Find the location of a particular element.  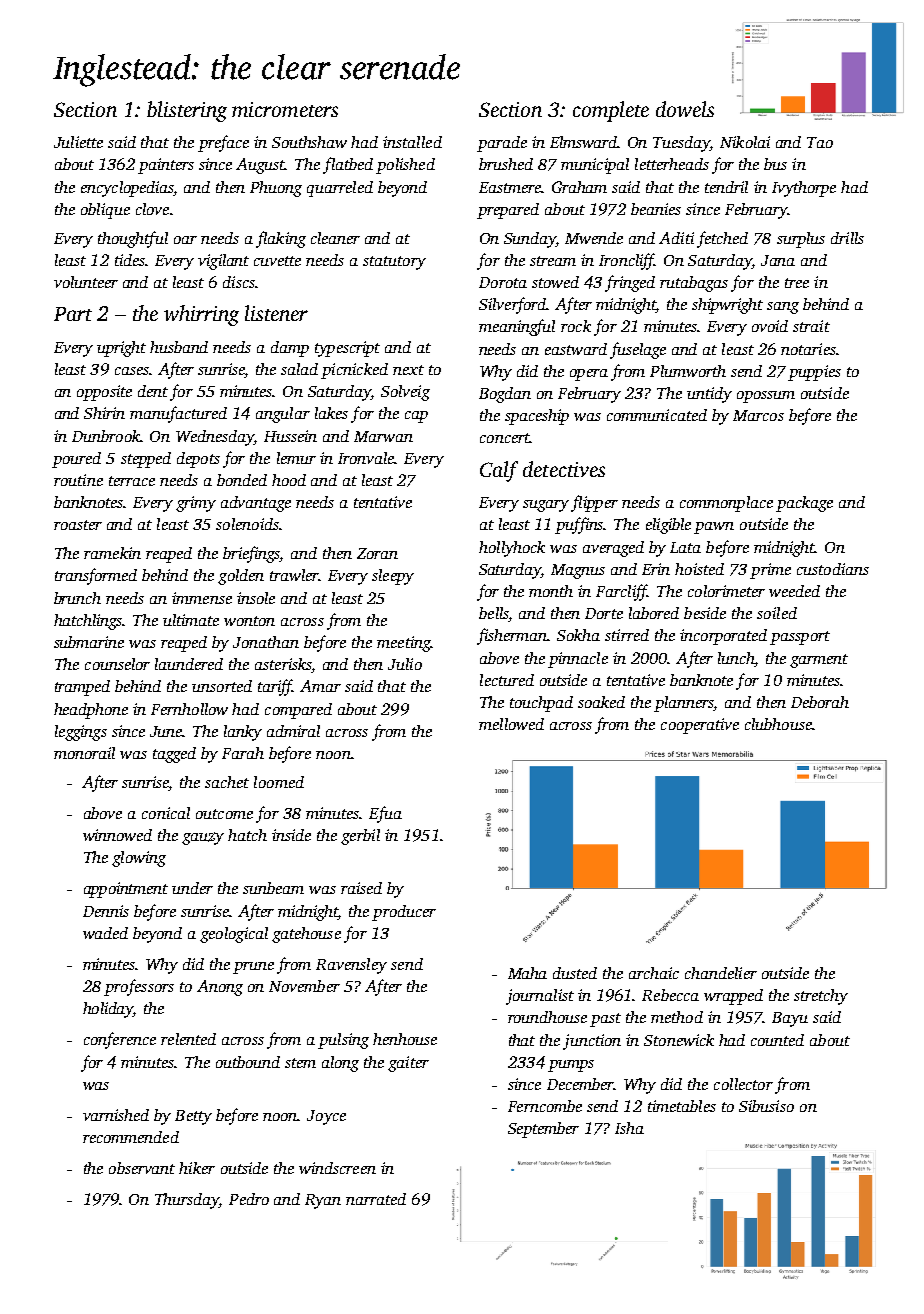

collector is located at coordinates (743, 1084).
